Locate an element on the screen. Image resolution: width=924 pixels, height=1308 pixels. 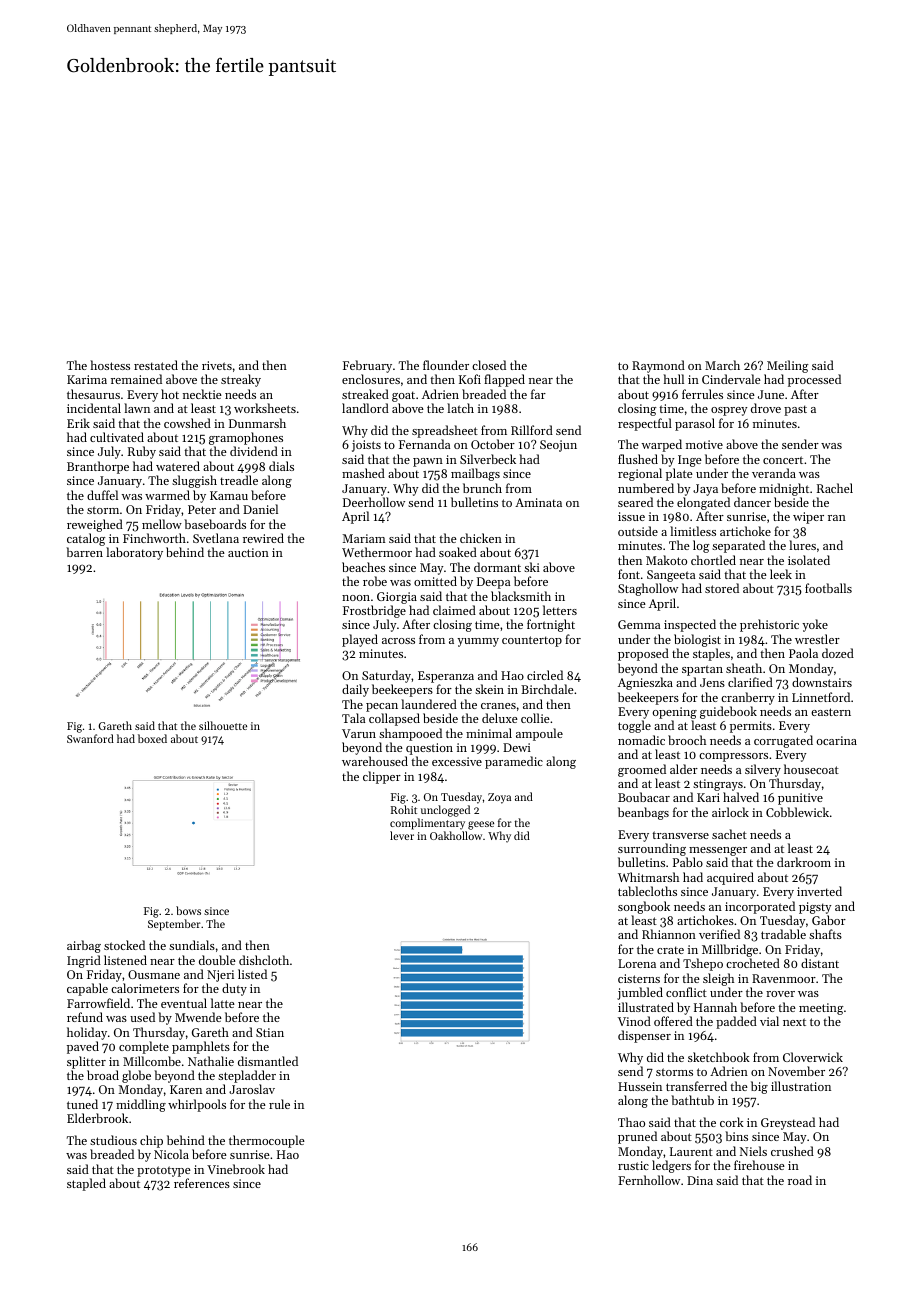
rover is located at coordinates (780, 994).
